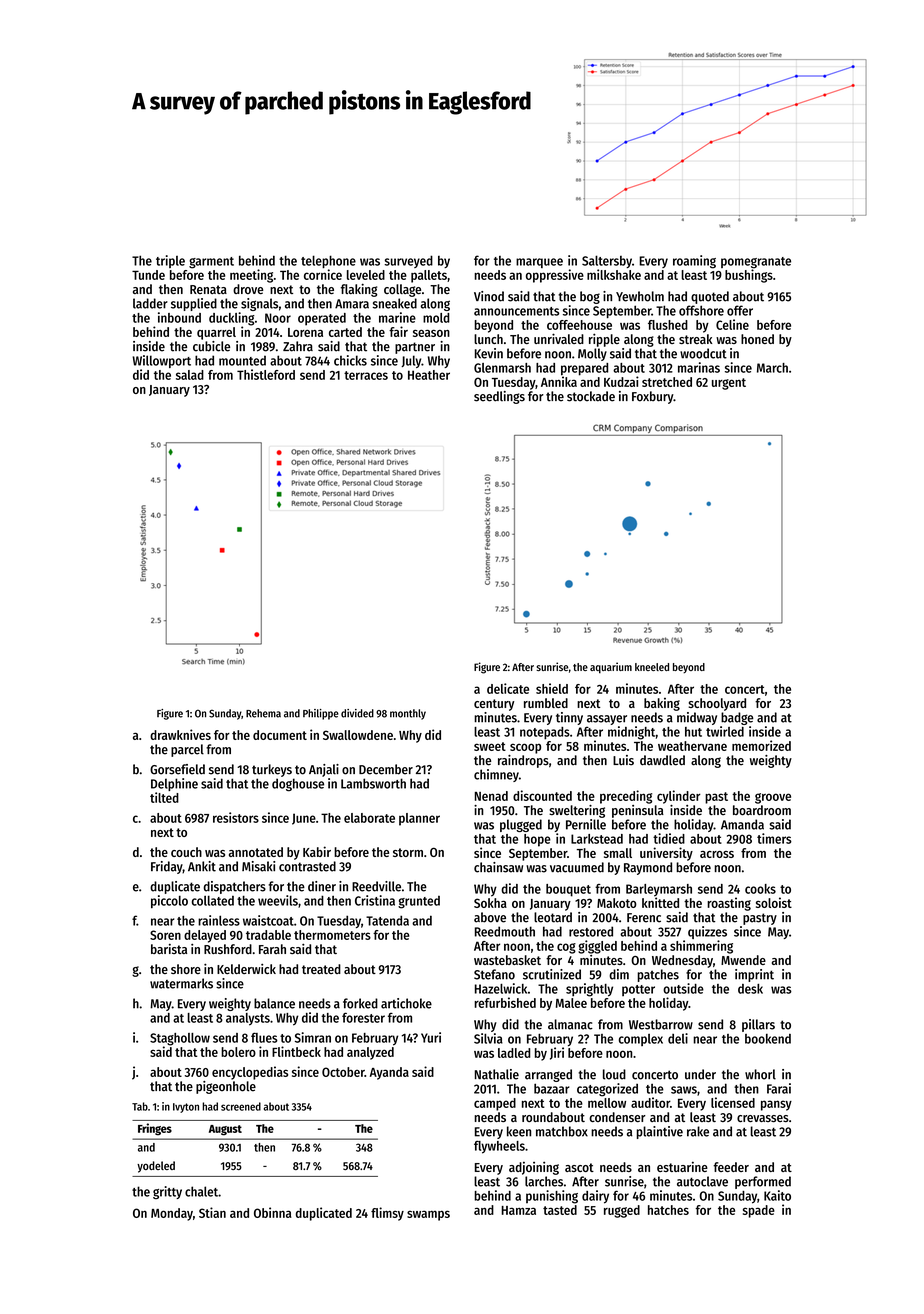 The height and width of the screenshot is (1314, 924). Describe the element at coordinates (496, 775) in the screenshot. I see `chimney` at that location.
